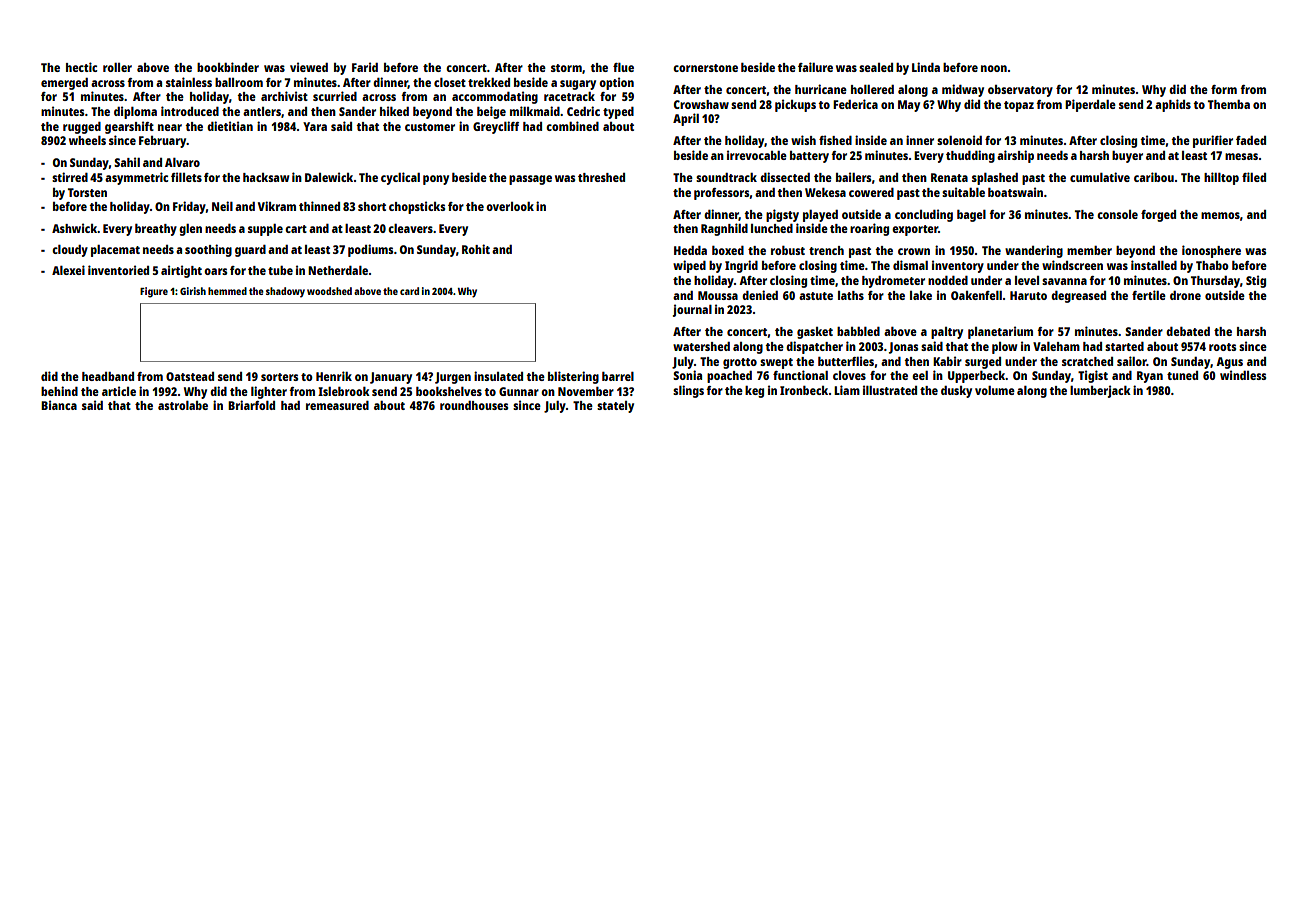 Image resolution: width=1308 pixels, height=924 pixels. I want to click on failure, so click(815, 67).
